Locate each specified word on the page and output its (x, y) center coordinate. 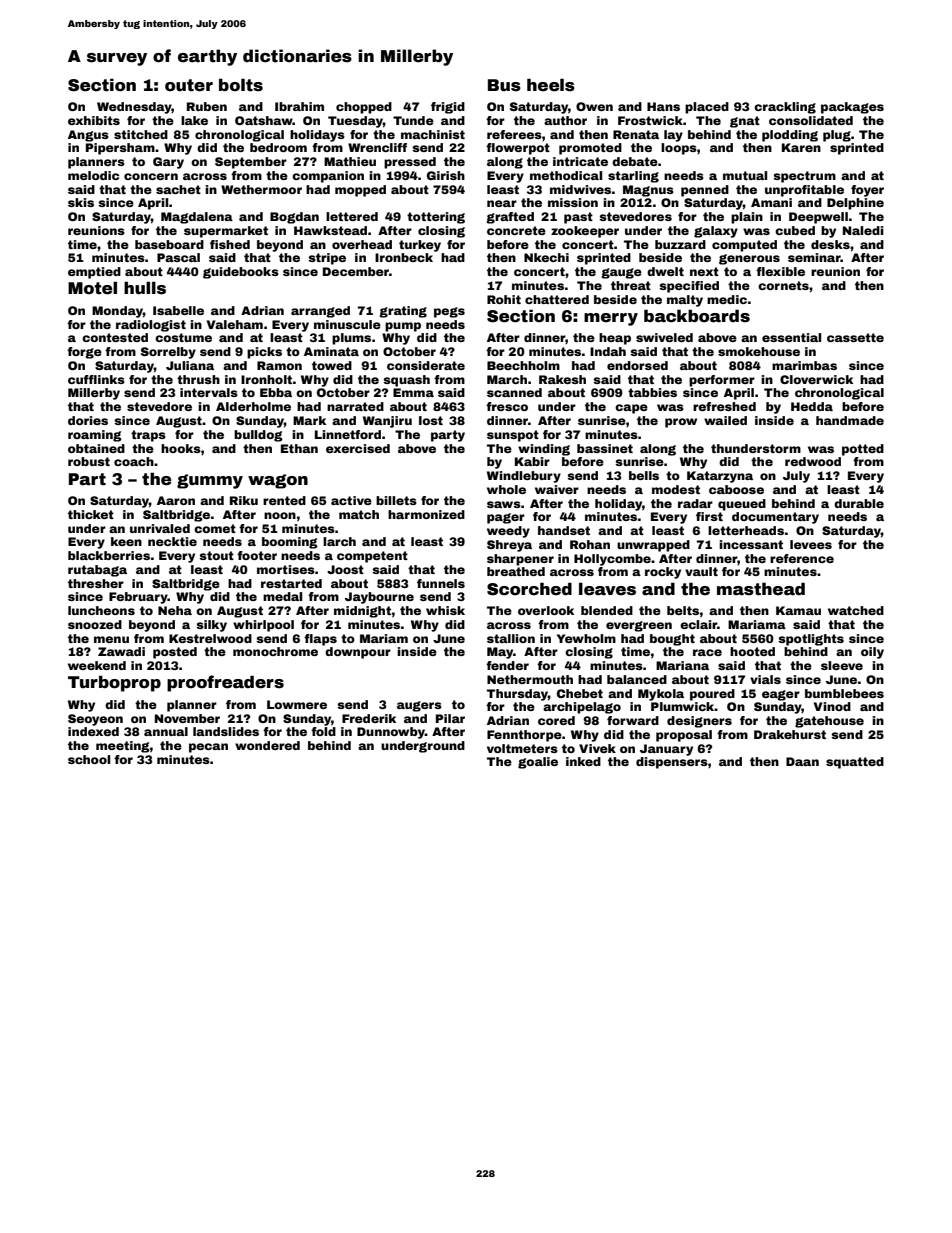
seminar (814, 257)
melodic (93, 175)
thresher (96, 583)
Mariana (682, 665)
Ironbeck (404, 257)
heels (551, 85)
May (500, 653)
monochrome (275, 651)
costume (183, 337)
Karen (801, 147)
